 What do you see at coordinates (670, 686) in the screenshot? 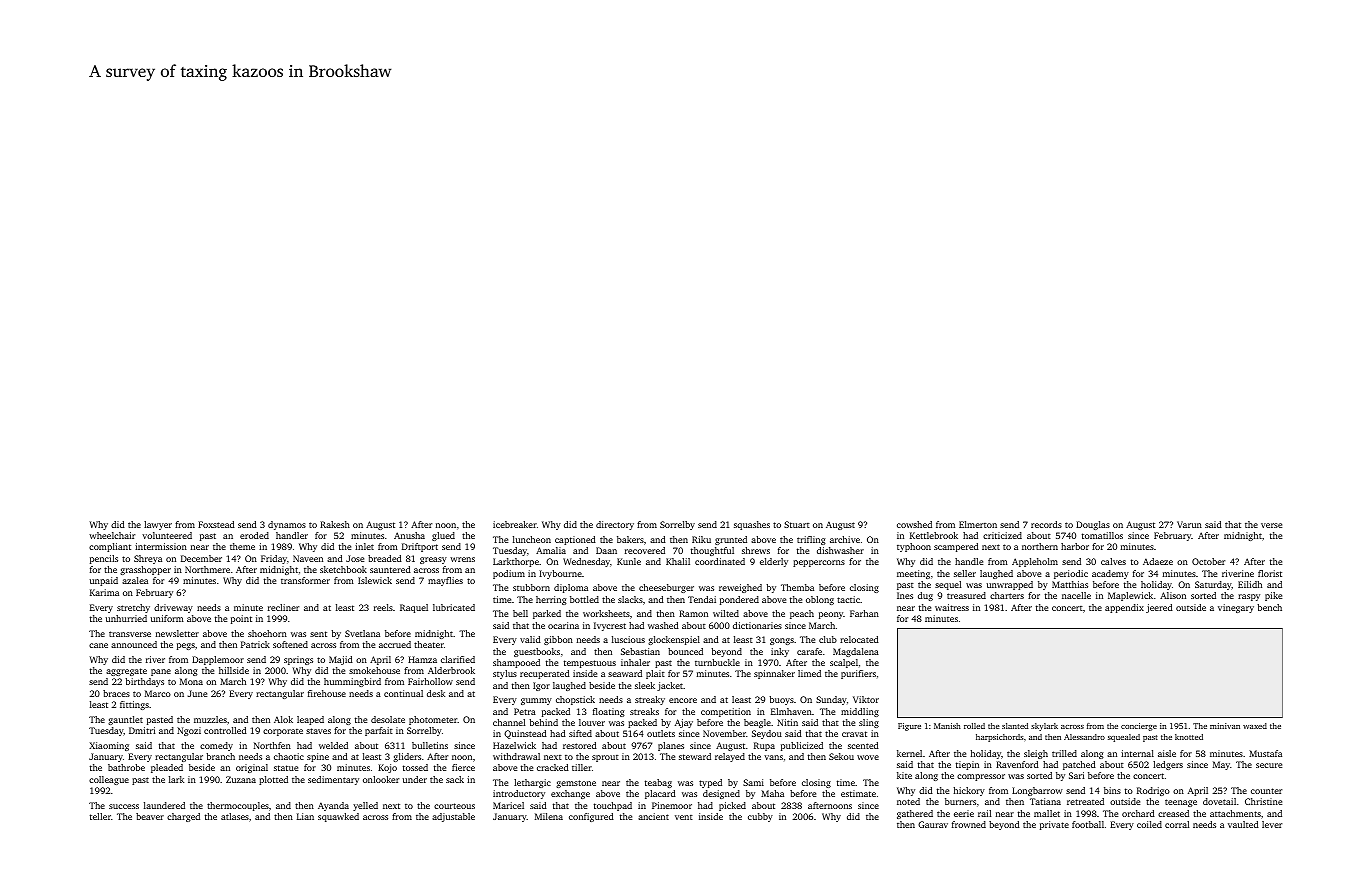
I see `jacket` at bounding box center [670, 686].
